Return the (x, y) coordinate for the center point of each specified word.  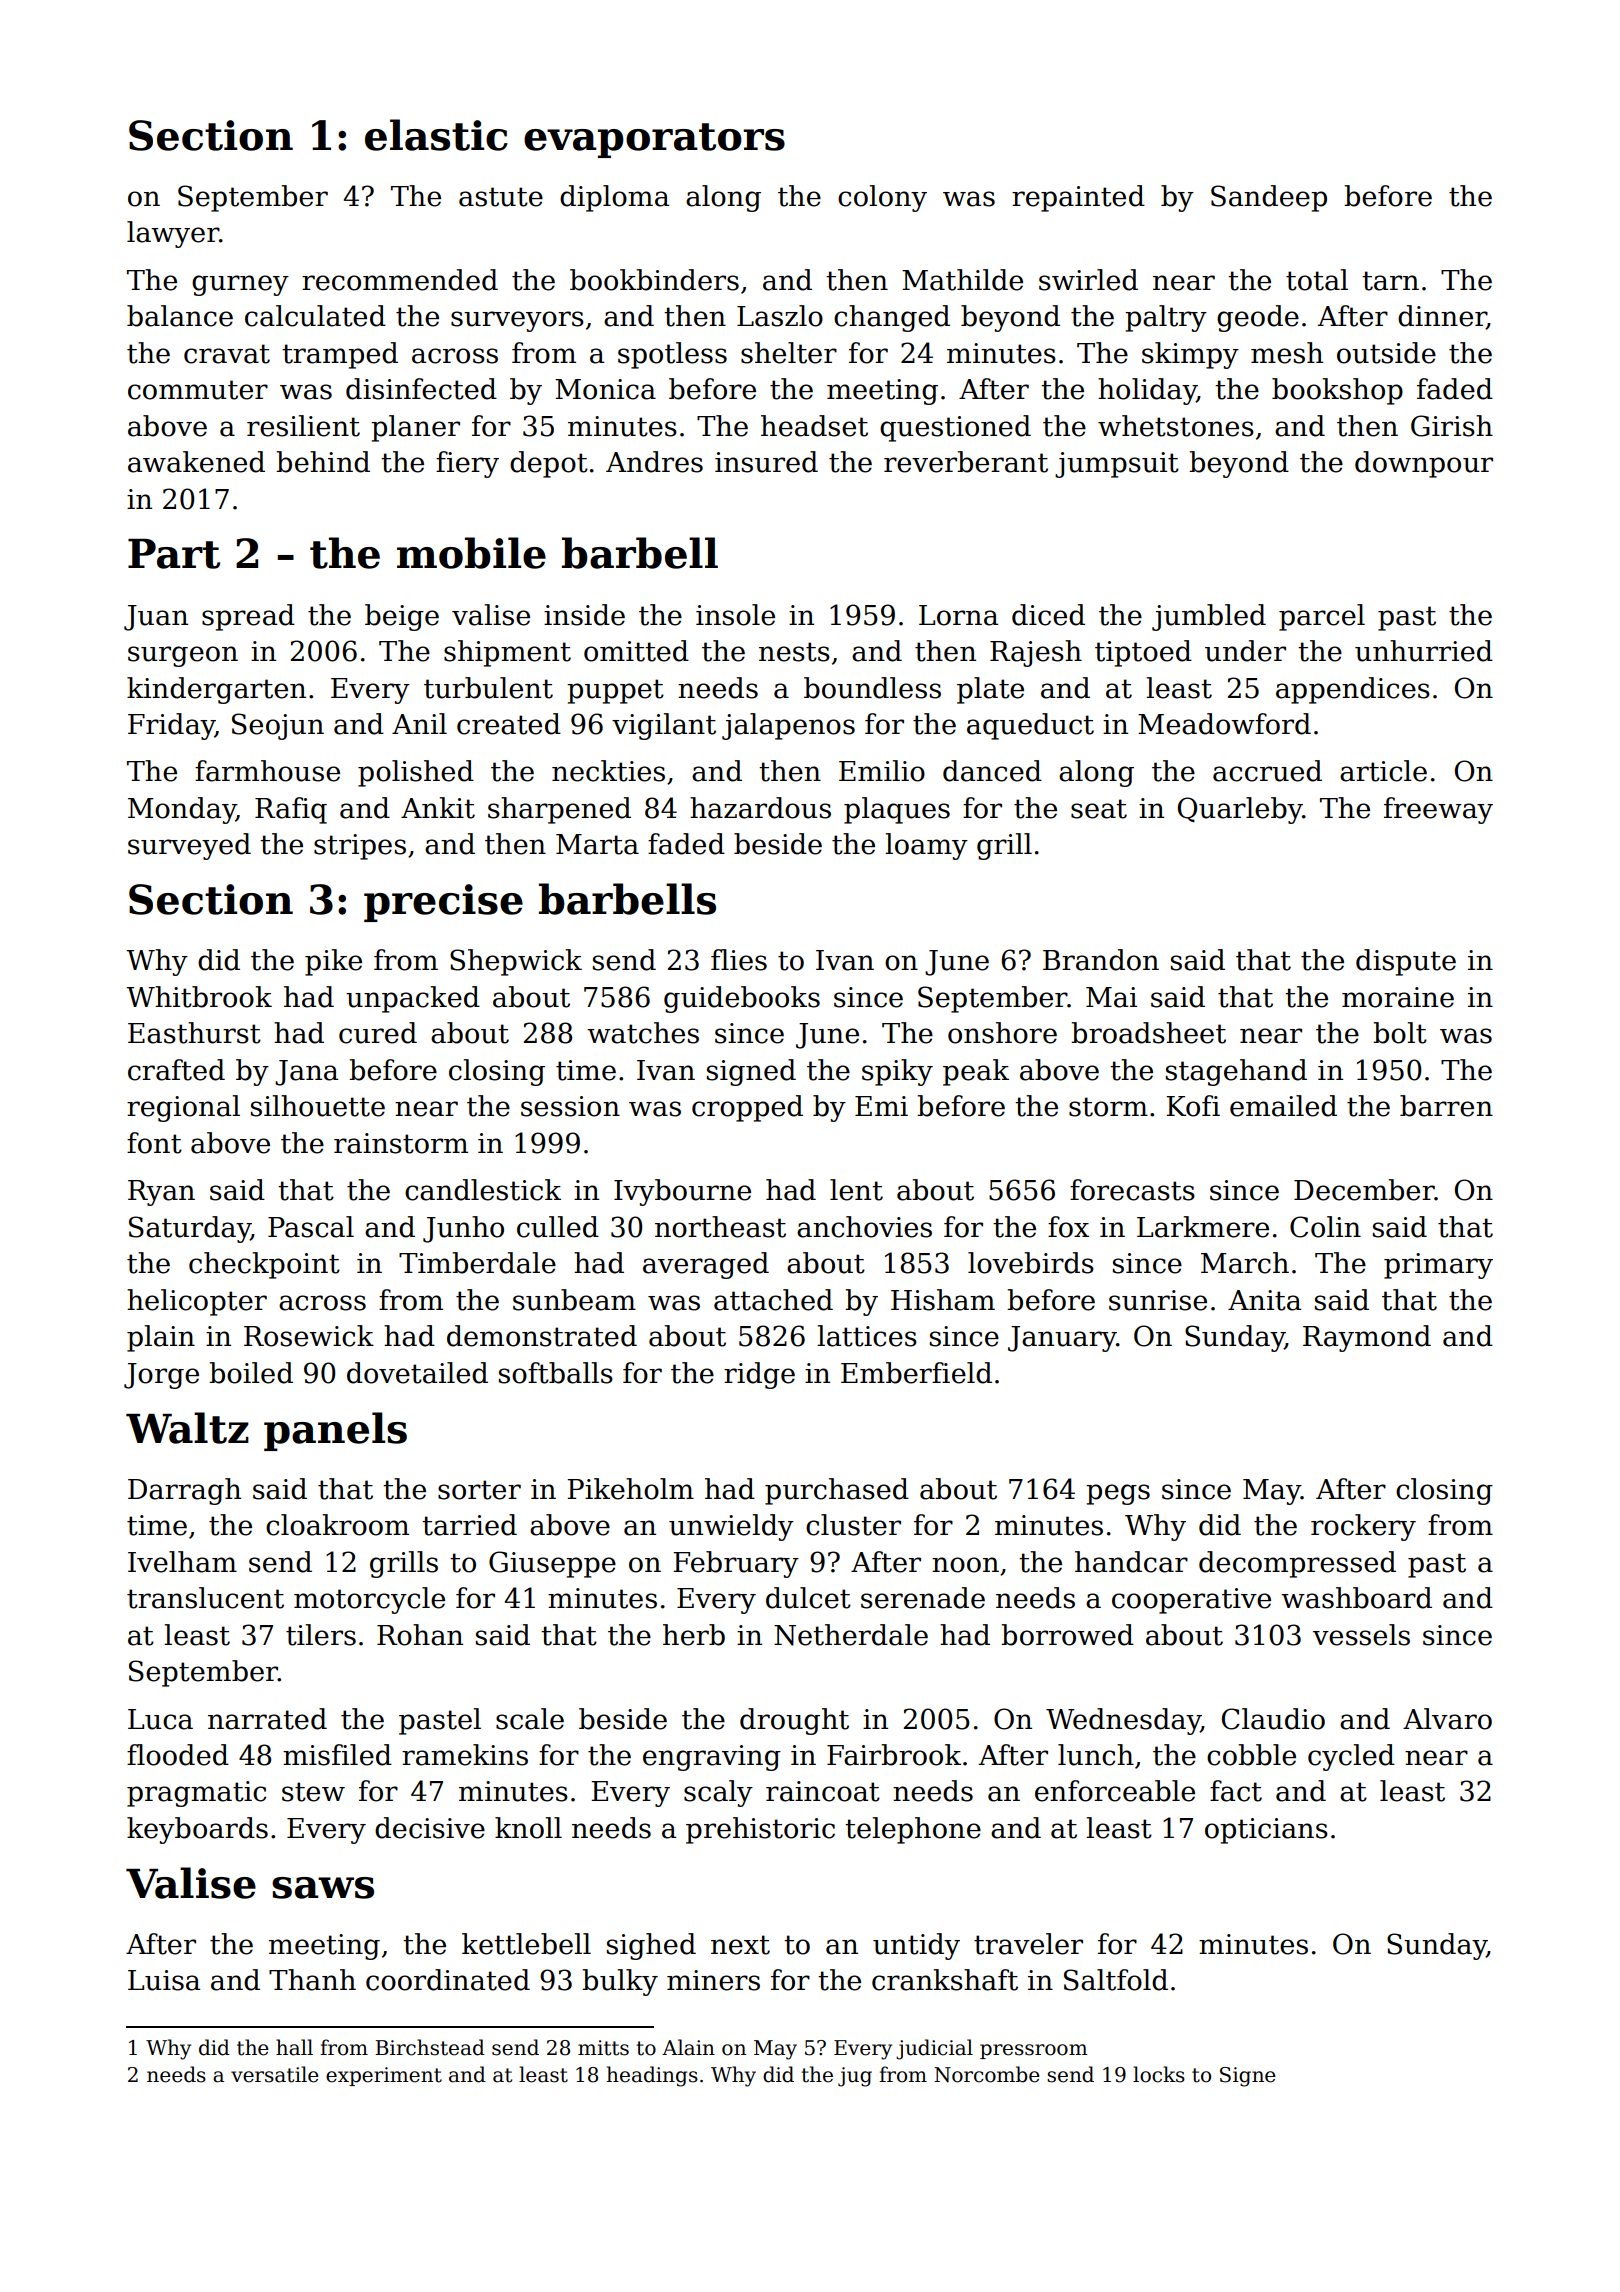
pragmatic (196, 1794)
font (154, 1143)
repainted (1078, 198)
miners (713, 1980)
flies (739, 960)
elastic (436, 135)
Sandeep (1269, 198)
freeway (1438, 810)
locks (1159, 2074)
